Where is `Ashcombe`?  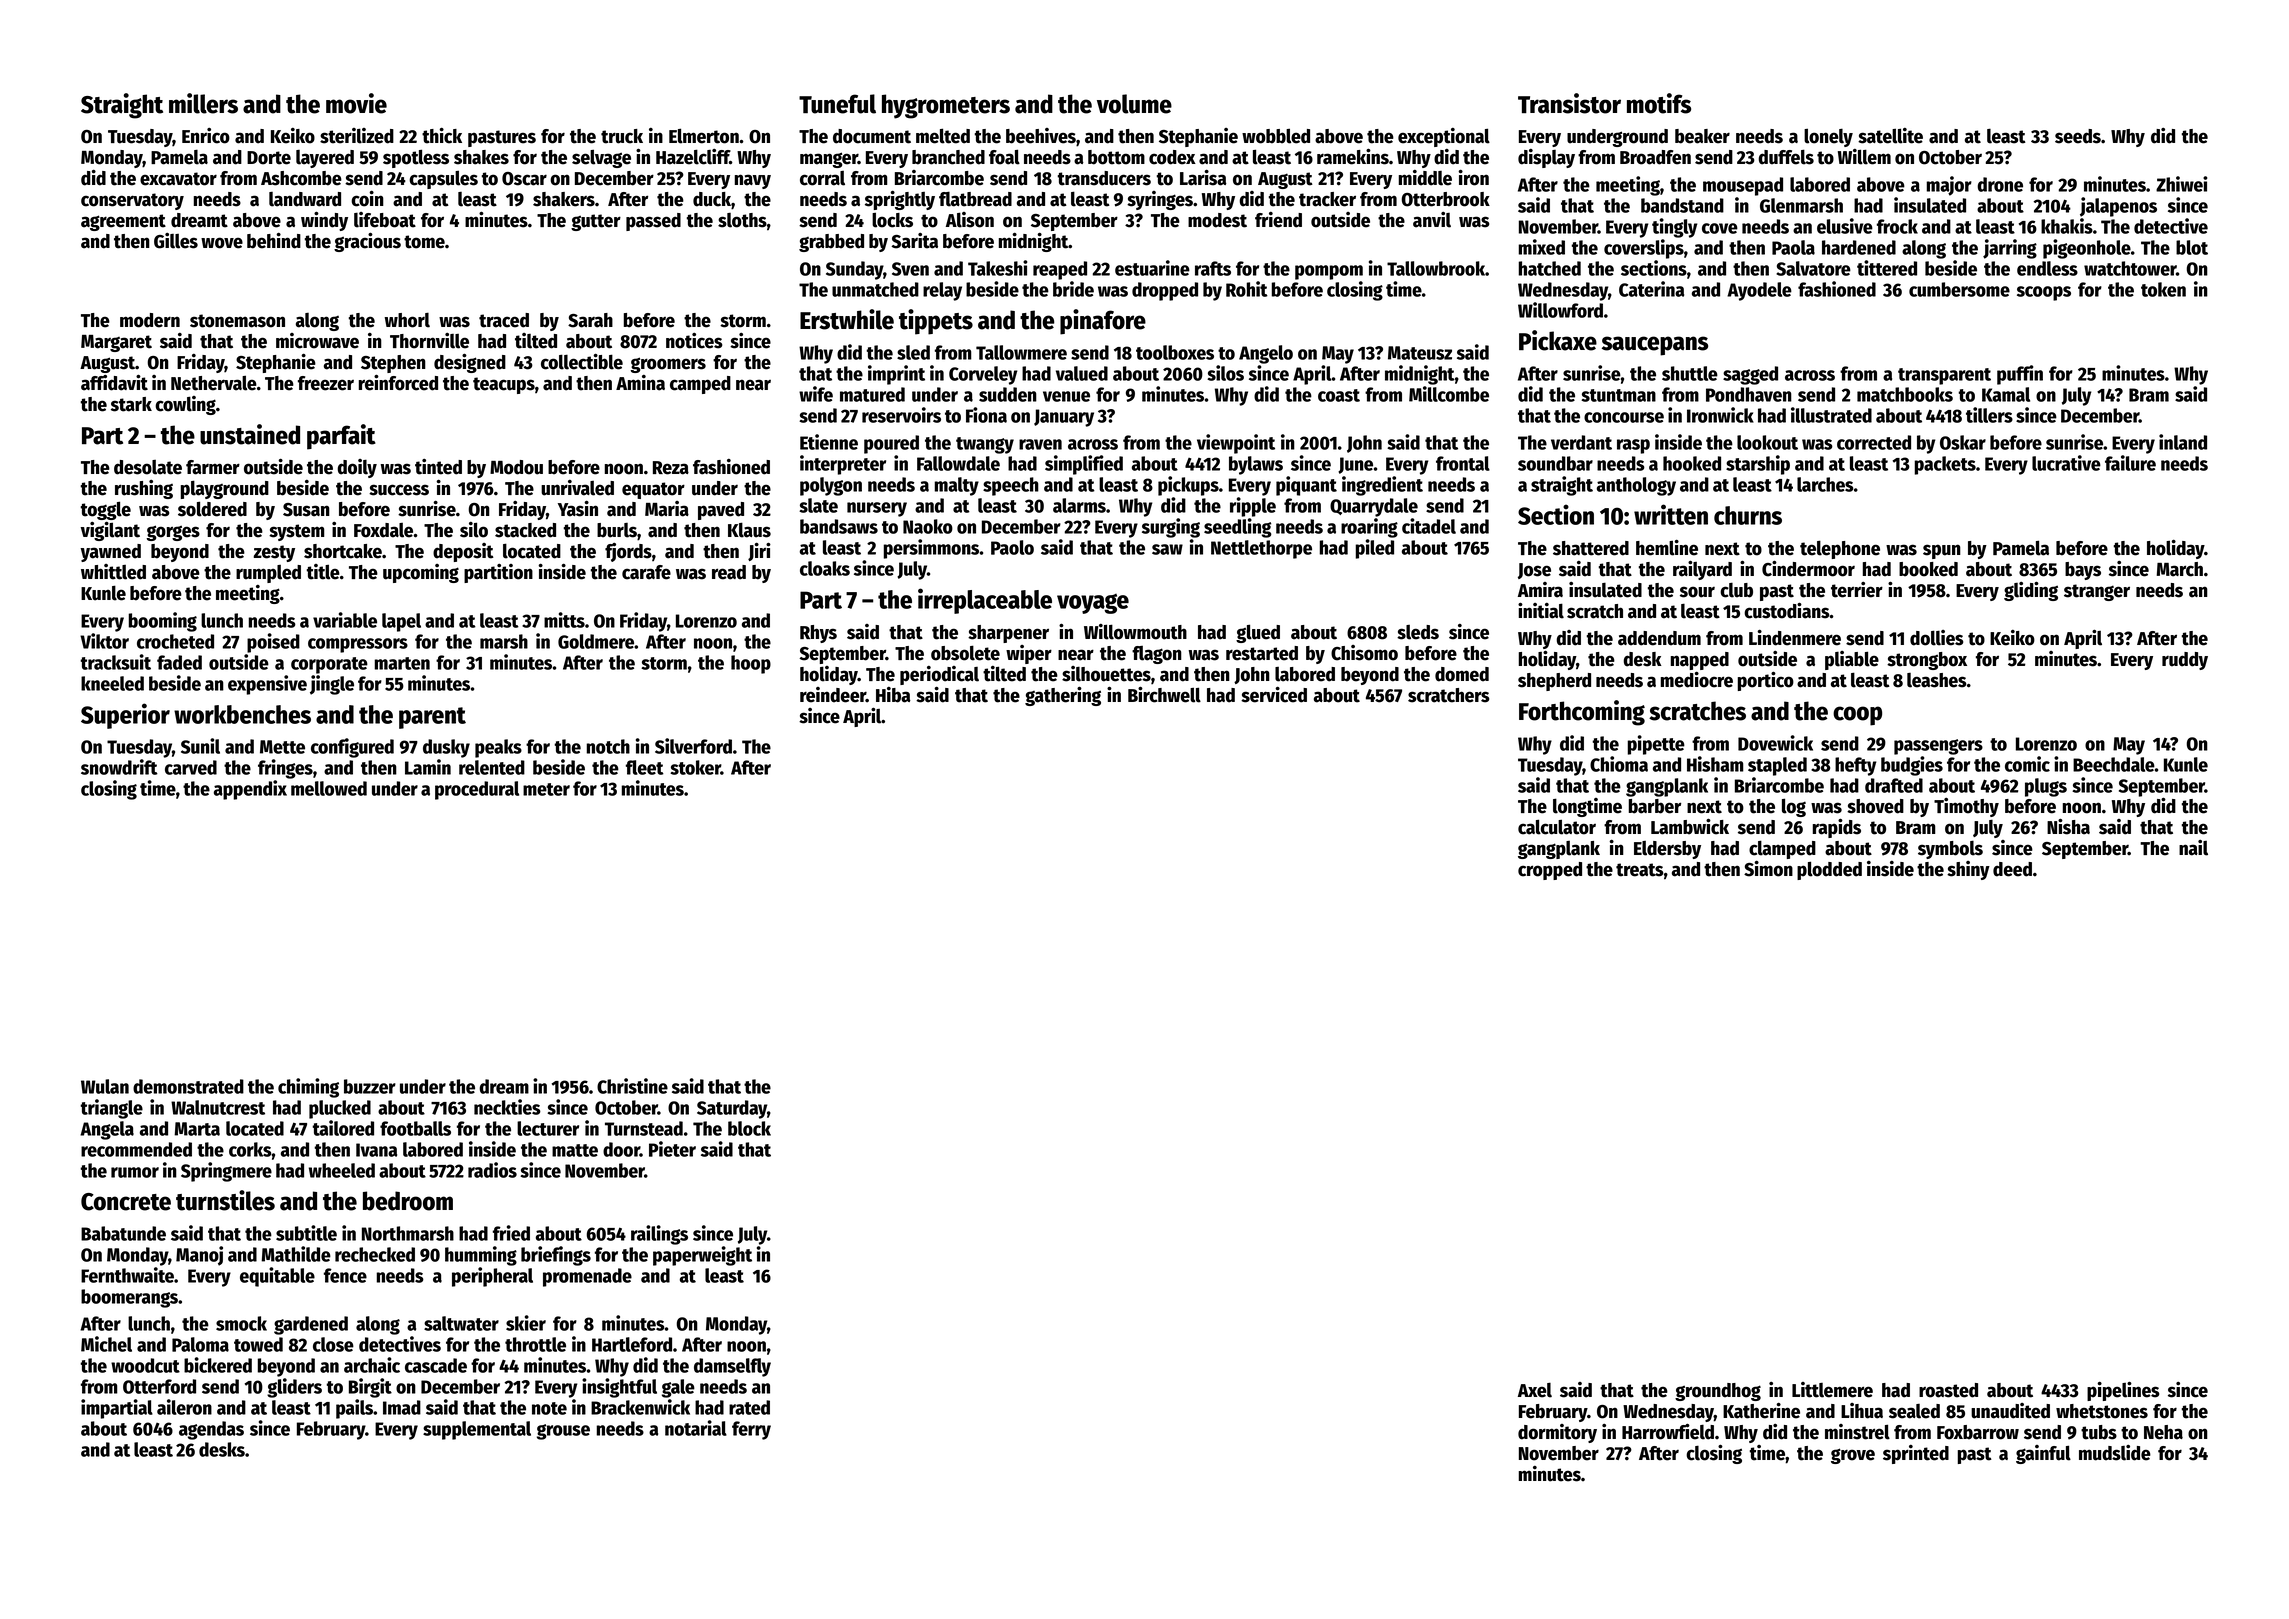
Ashcombe is located at coordinates (301, 178).
